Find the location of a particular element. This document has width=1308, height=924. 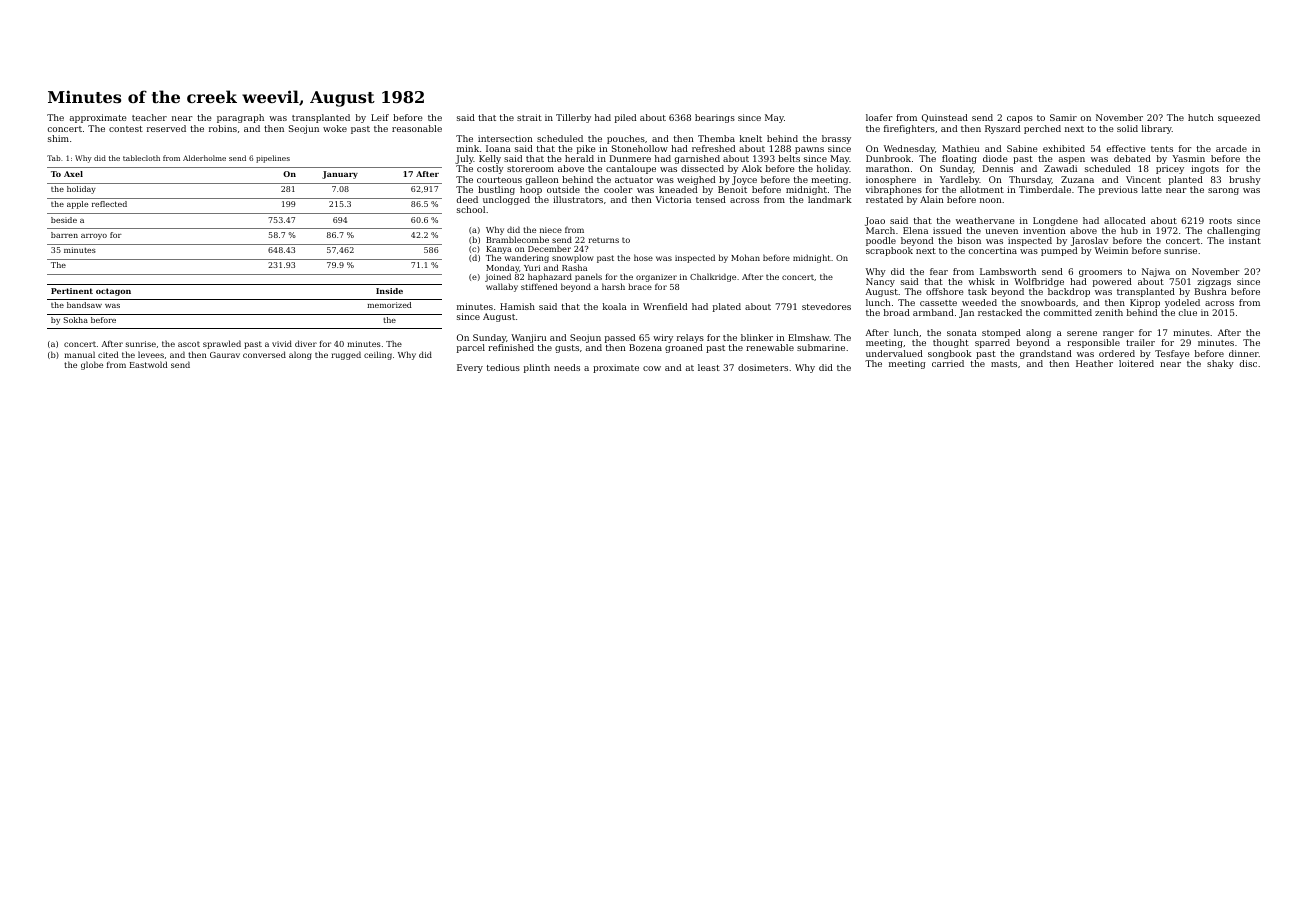

apple is located at coordinates (77, 205).
